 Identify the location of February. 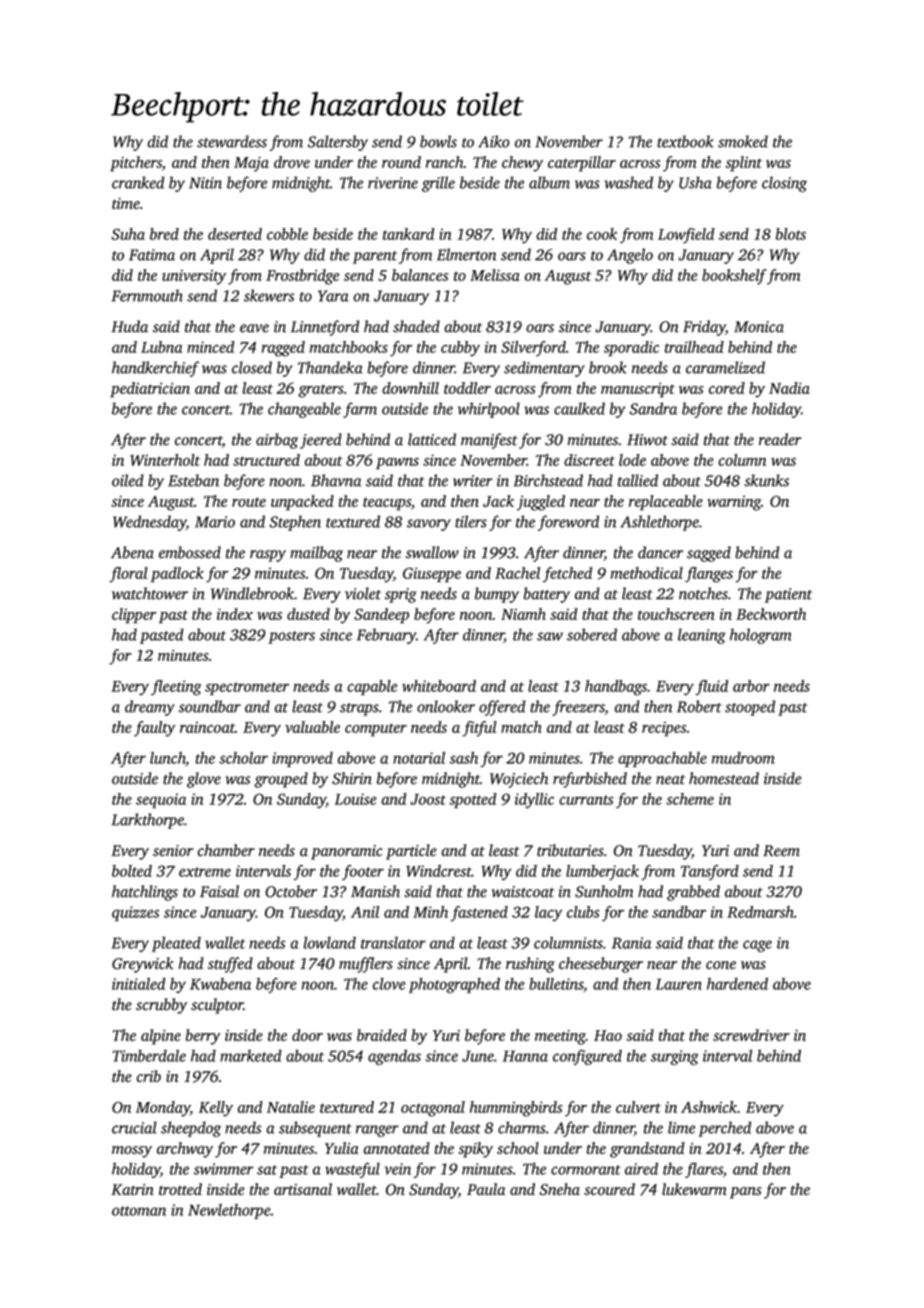
(386, 636).
